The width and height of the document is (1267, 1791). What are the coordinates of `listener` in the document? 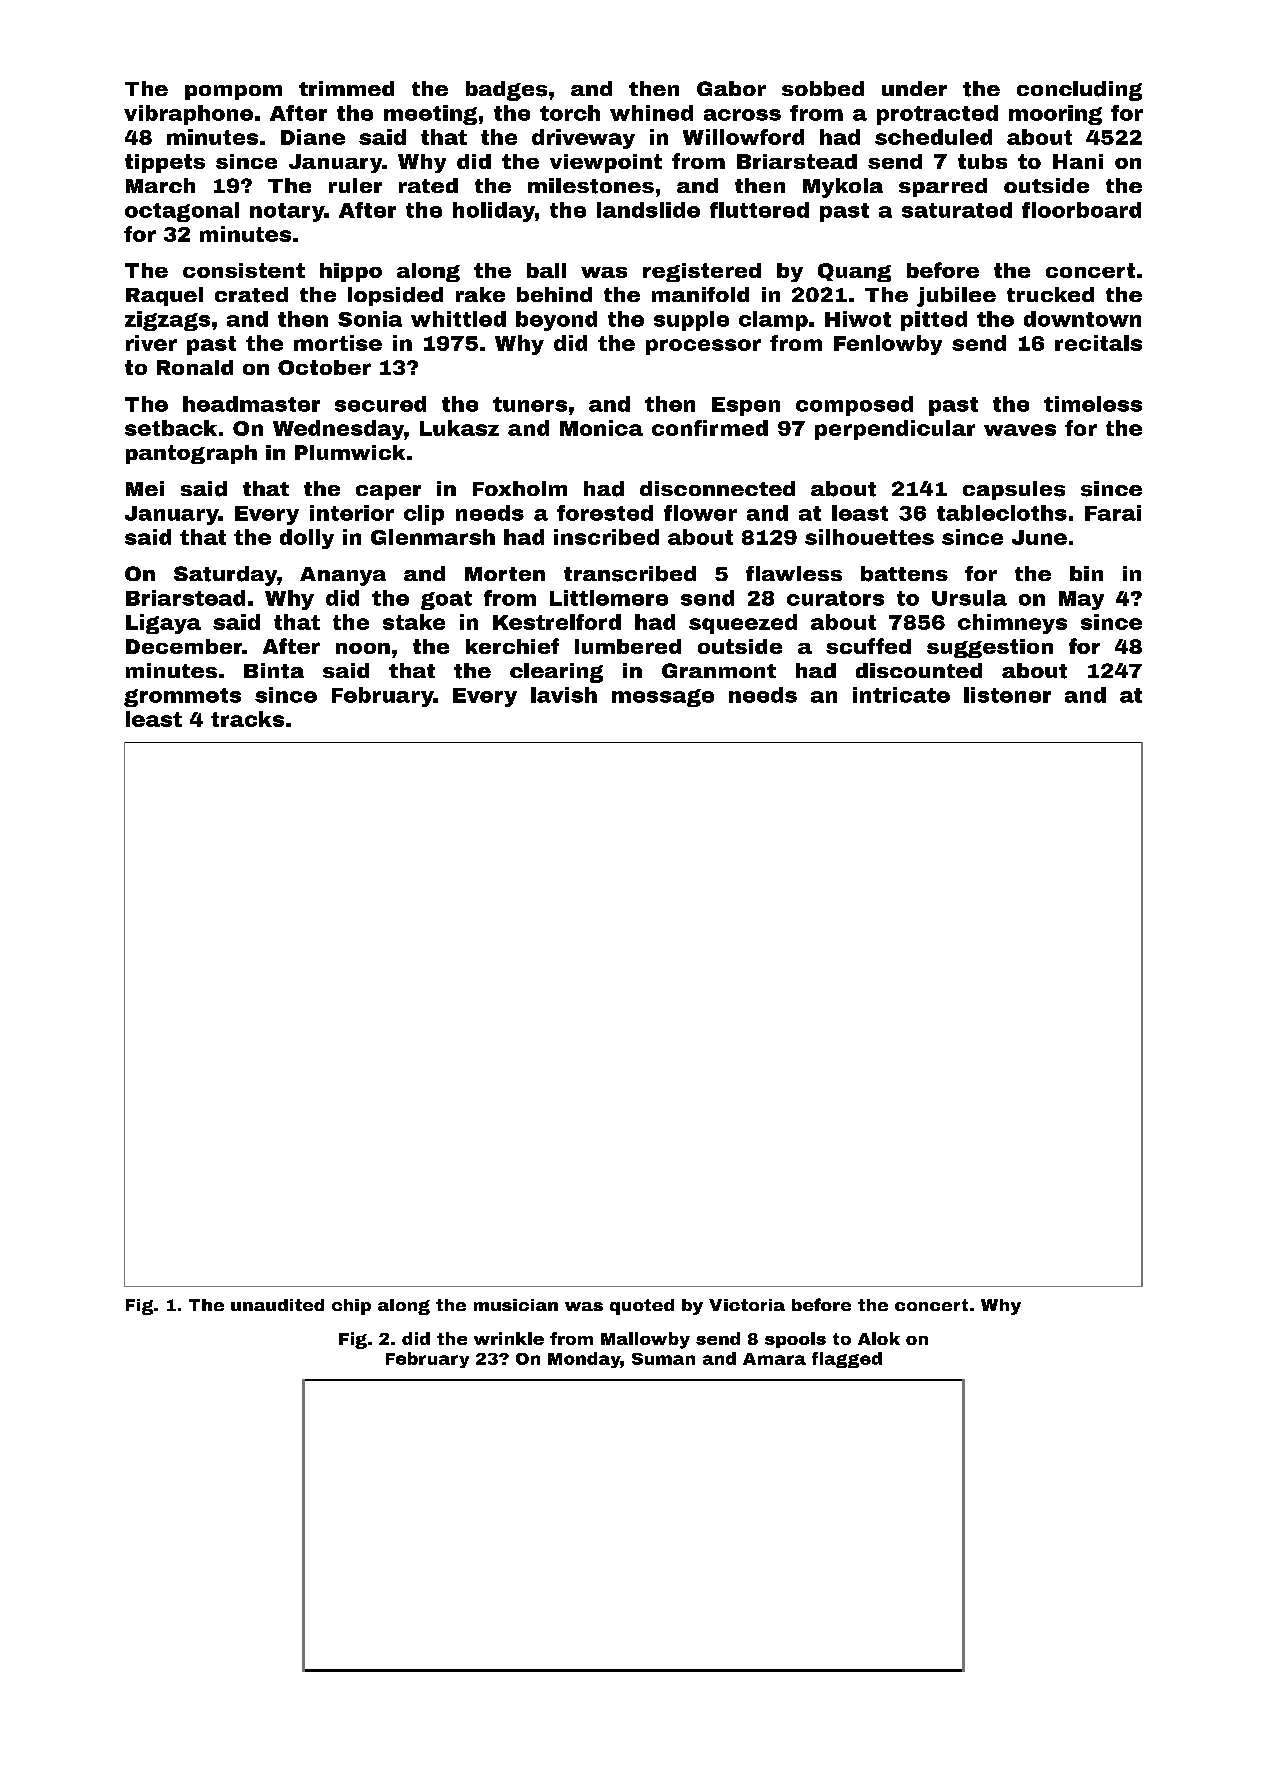 It's located at (1007, 695).
